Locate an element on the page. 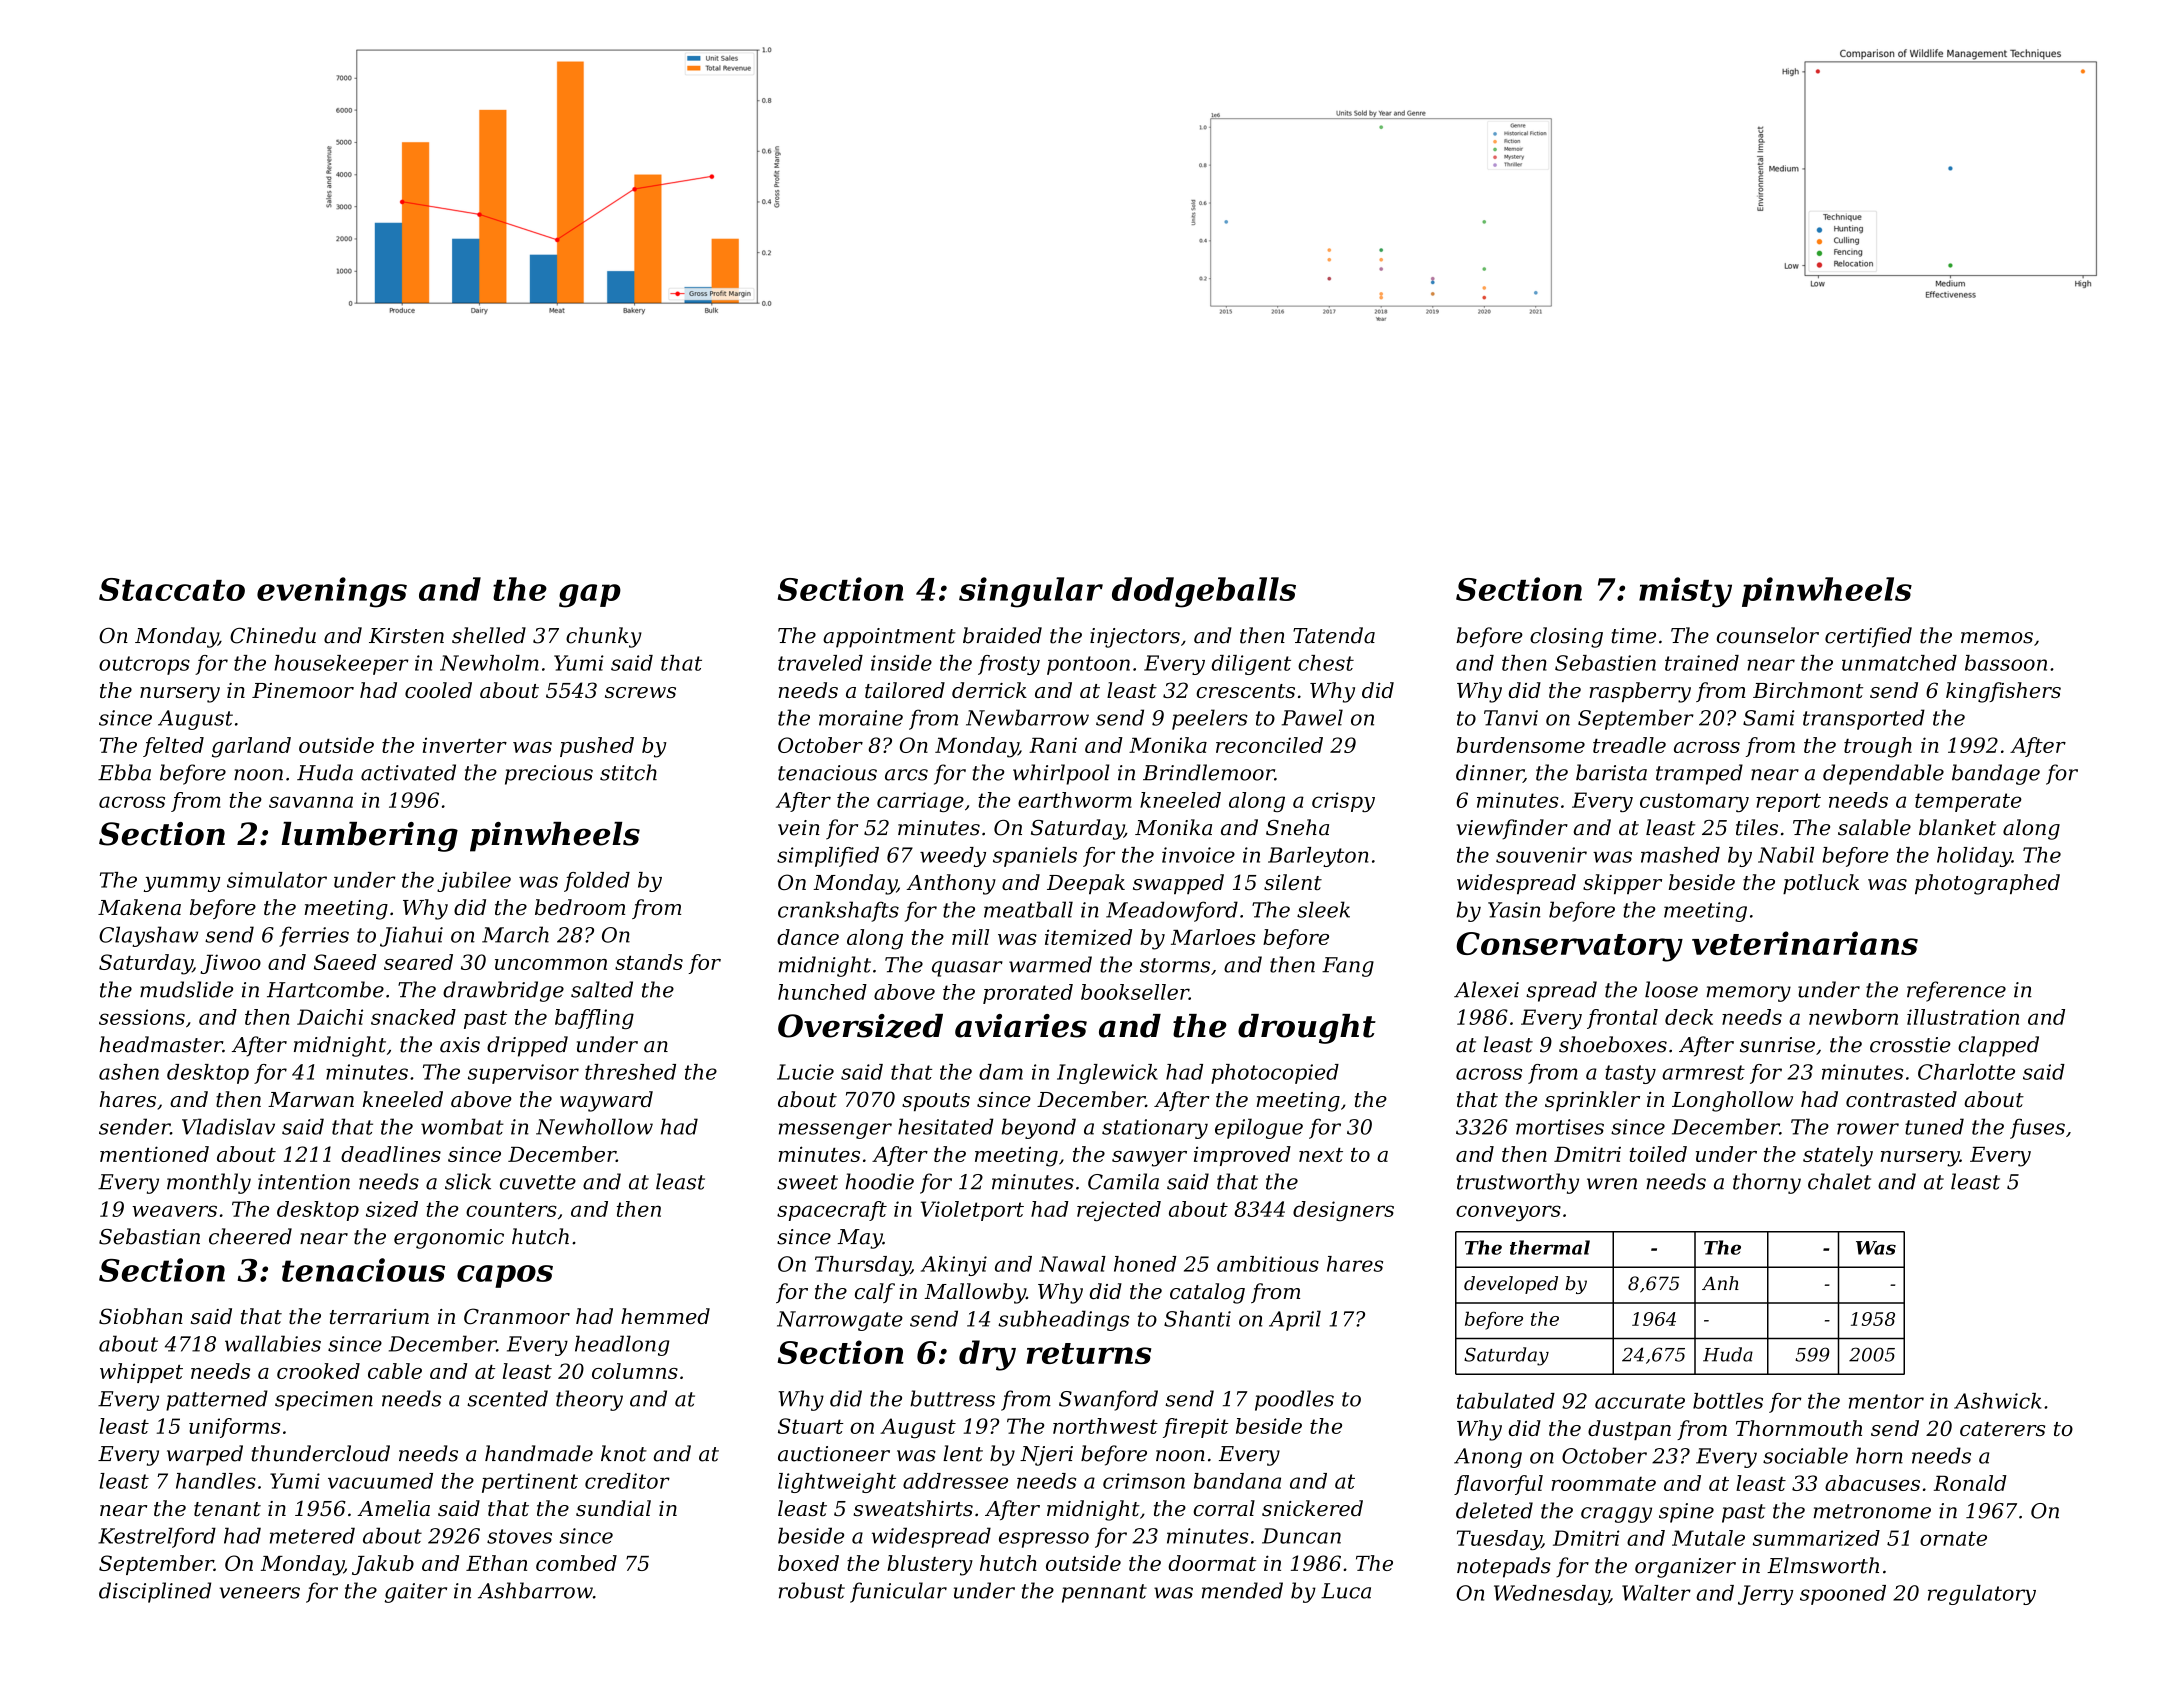 The image size is (2178, 1683). Conservatory is located at coordinates (1569, 947).
